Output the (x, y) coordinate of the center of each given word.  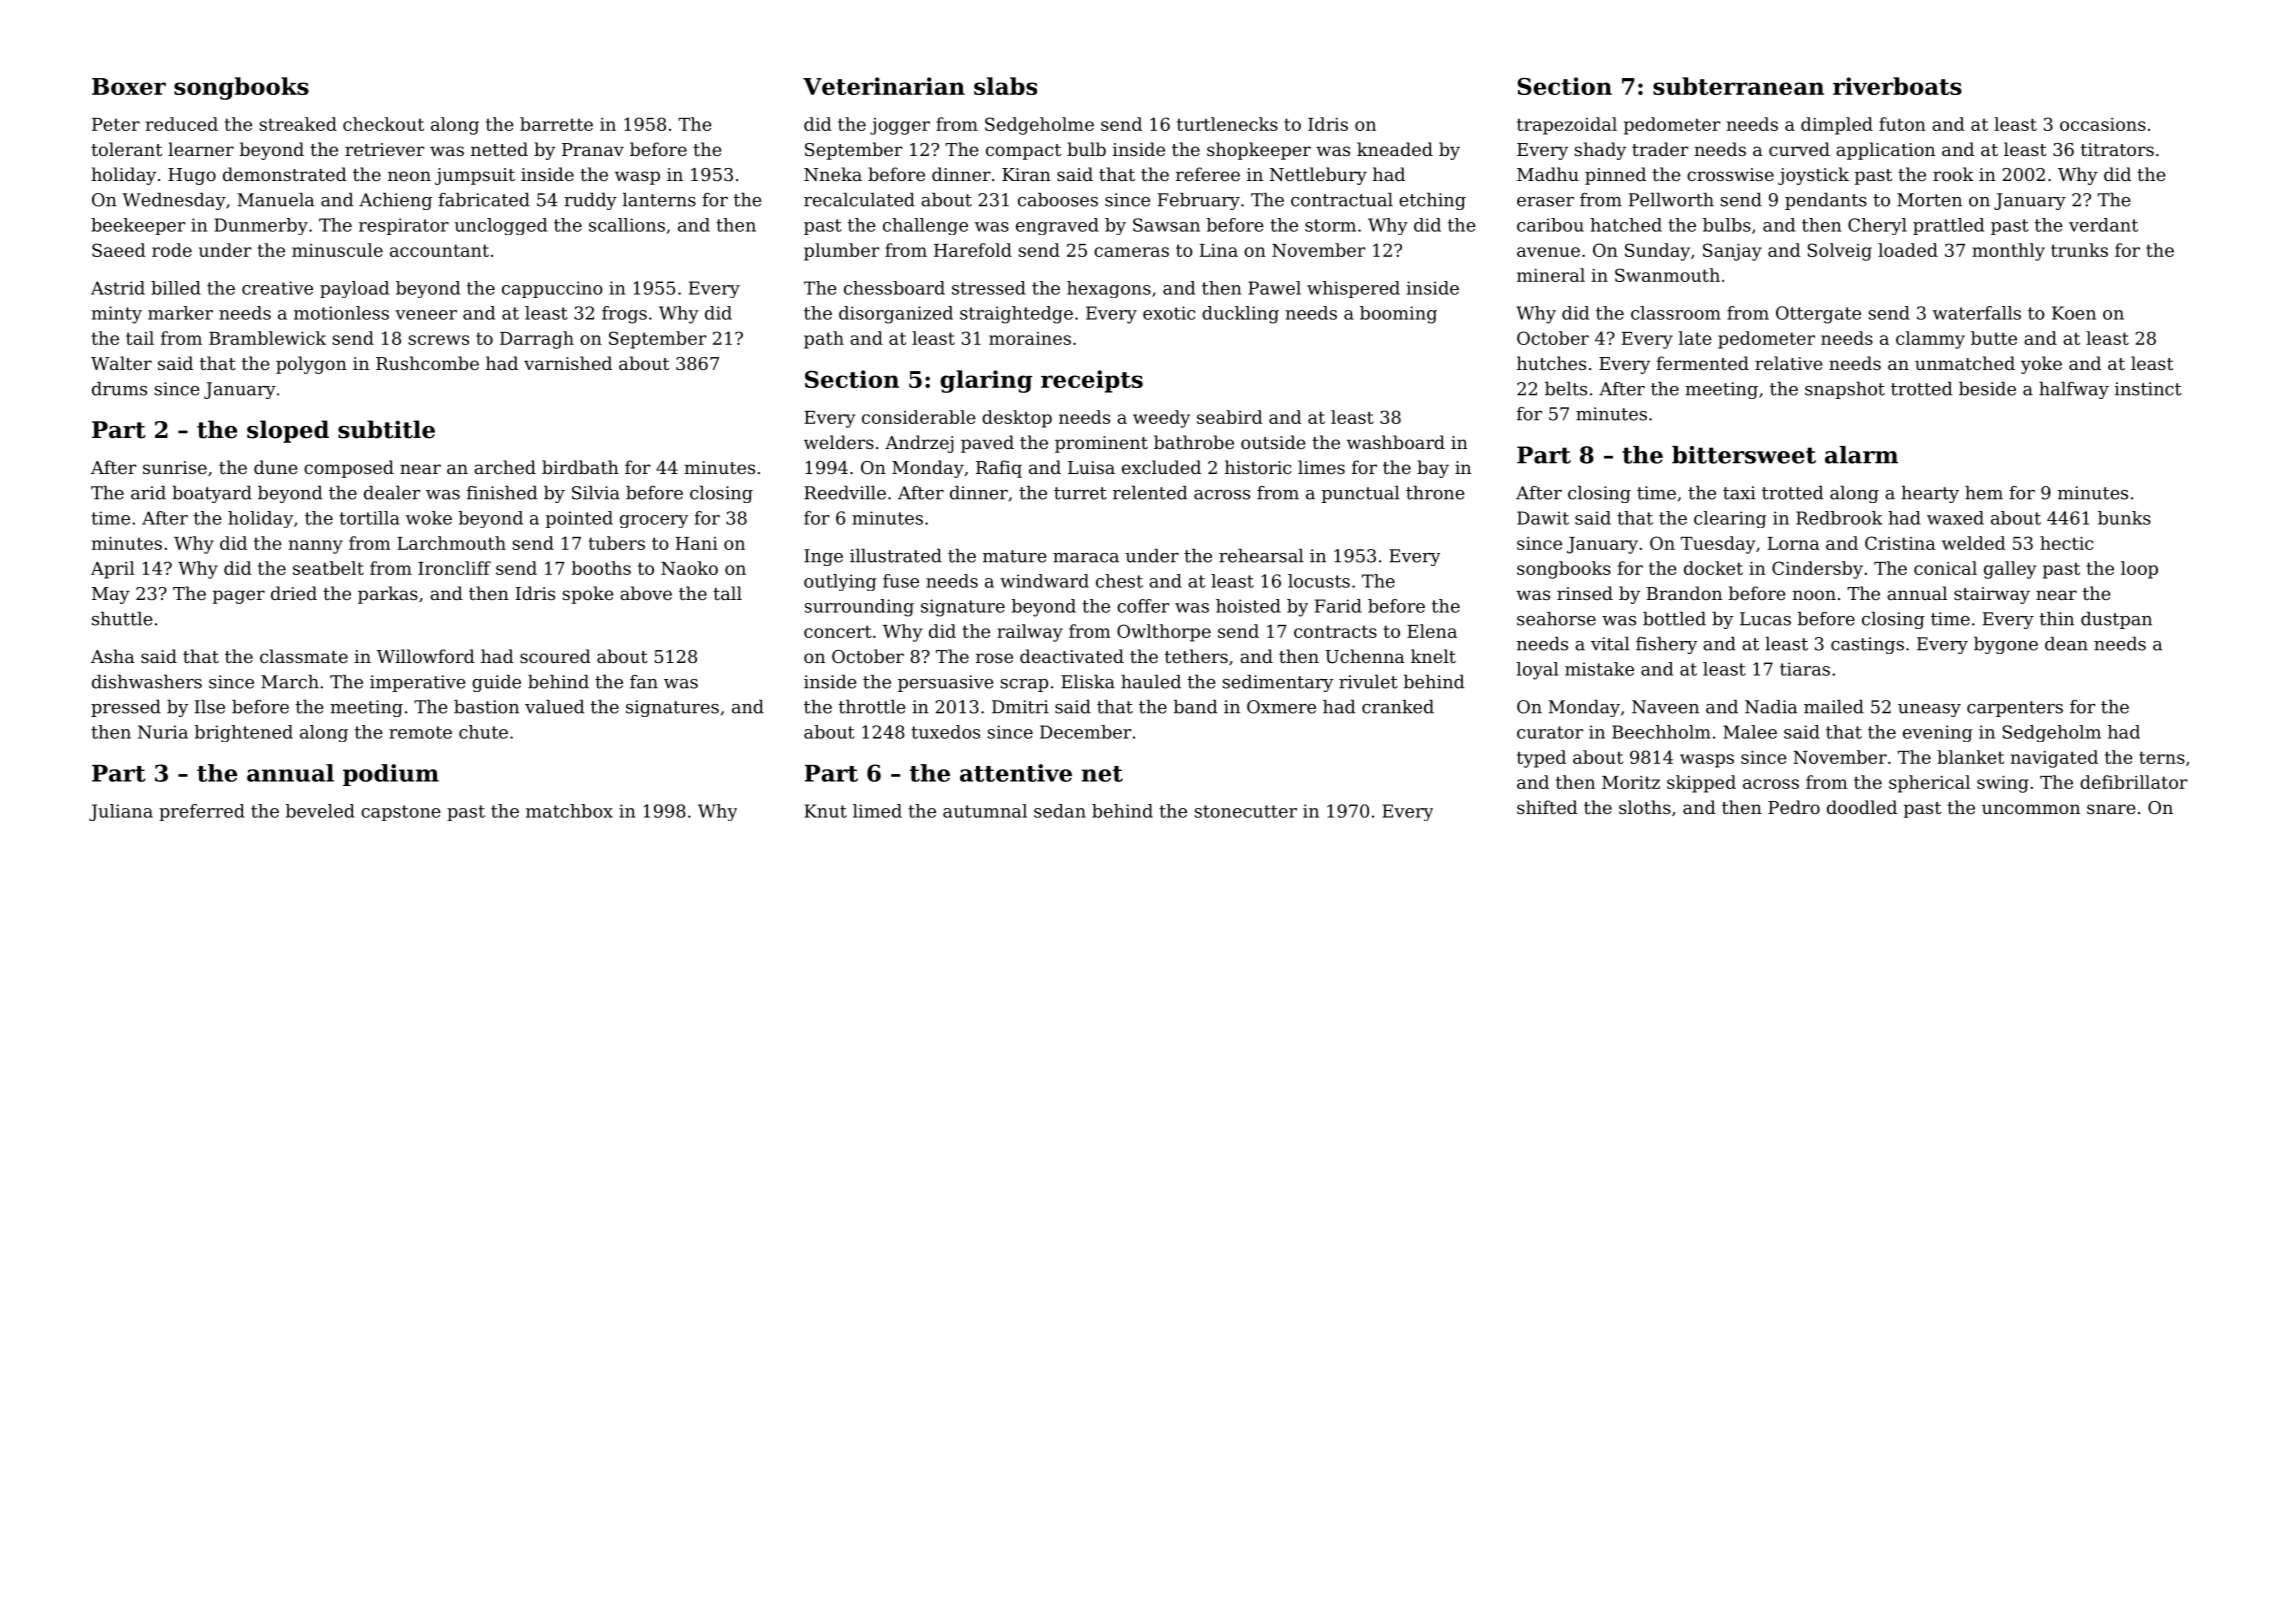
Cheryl (1877, 226)
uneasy (1929, 710)
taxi (1739, 493)
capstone (401, 813)
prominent (1101, 444)
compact (1023, 152)
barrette (556, 124)
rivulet (1368, 682)
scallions (627, 225)
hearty (1930, 494)
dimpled (1837, 126)
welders (839, 442)
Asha (113, 656)
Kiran (1026, 174)
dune (276, 467)
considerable (919, 417)
